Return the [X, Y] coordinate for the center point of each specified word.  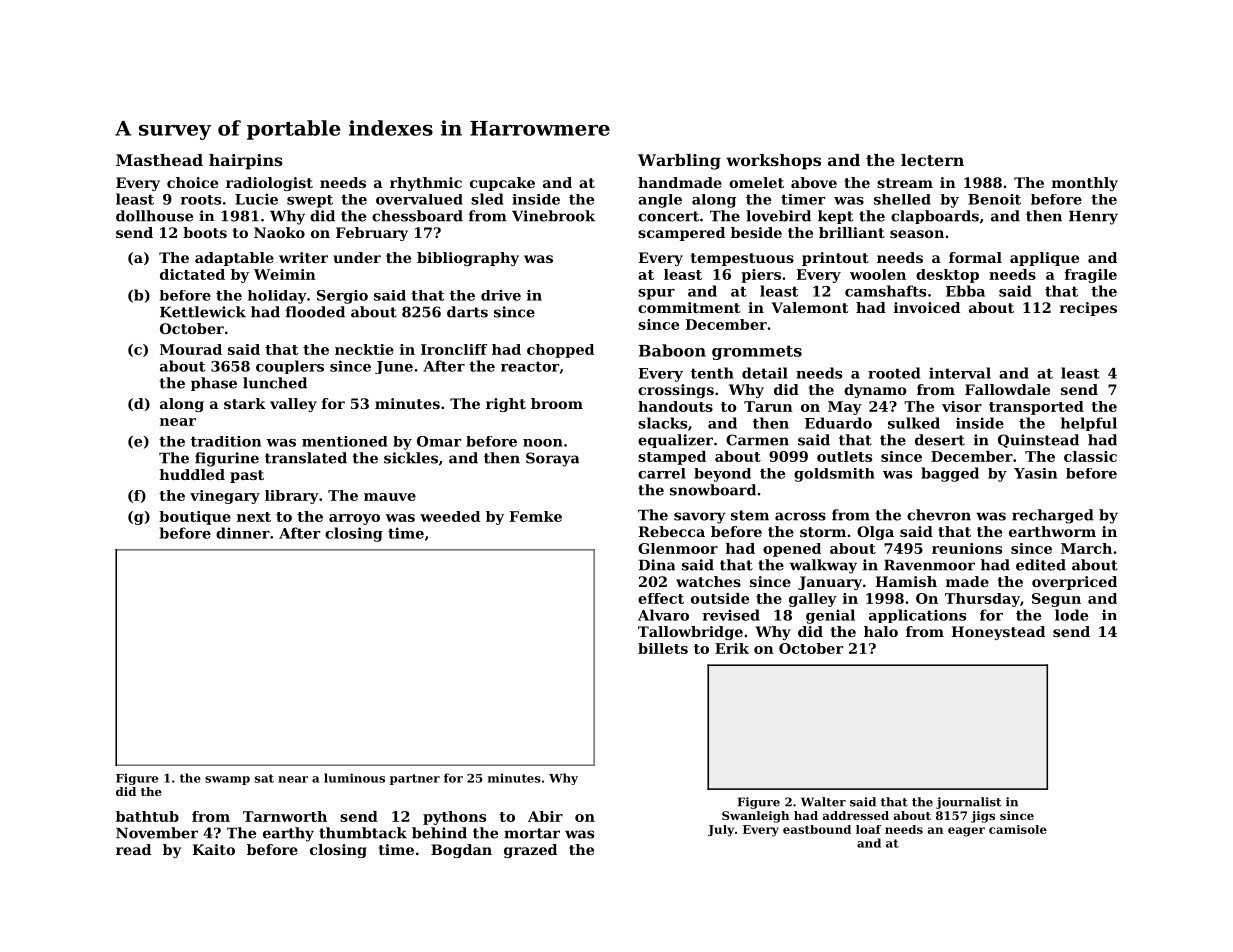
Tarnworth [285, 816]
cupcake [502, 184]
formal [975, 257]
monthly [1085, 184]
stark [245, 403]
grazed [530, 851]
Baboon [672, 350]
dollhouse [154, 216]
